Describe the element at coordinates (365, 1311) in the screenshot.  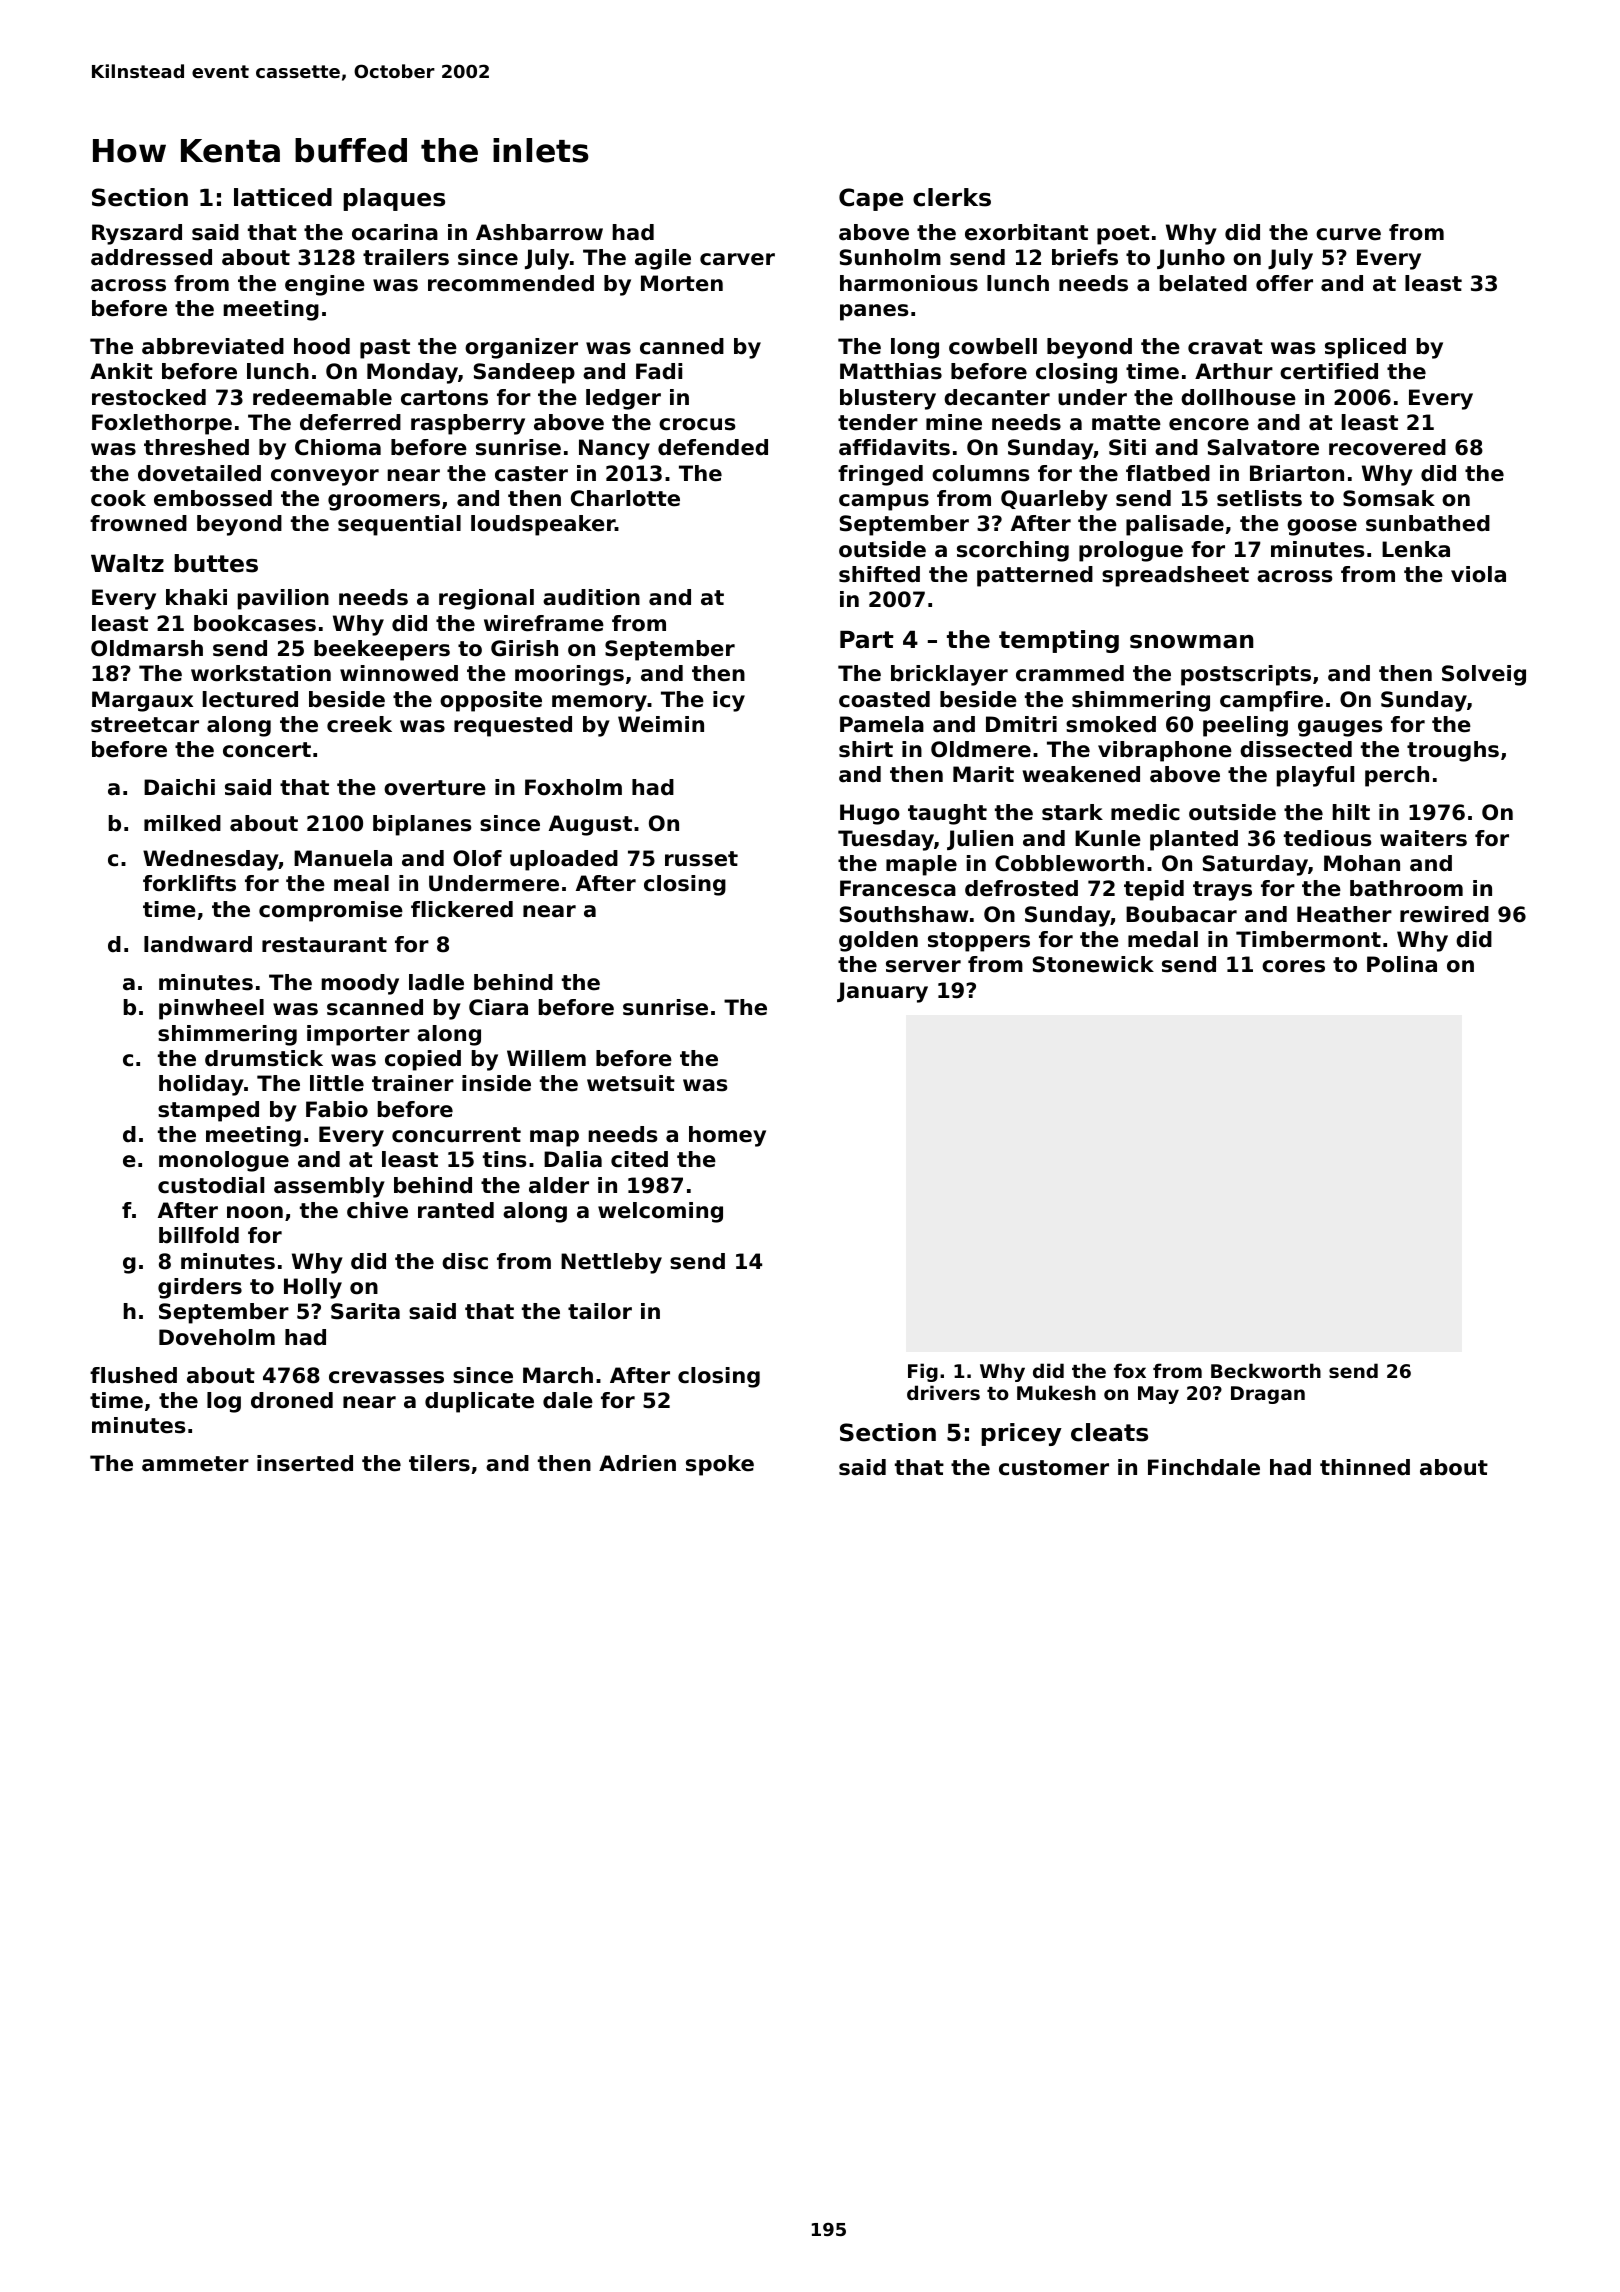
I see `Sarita` at that location.
